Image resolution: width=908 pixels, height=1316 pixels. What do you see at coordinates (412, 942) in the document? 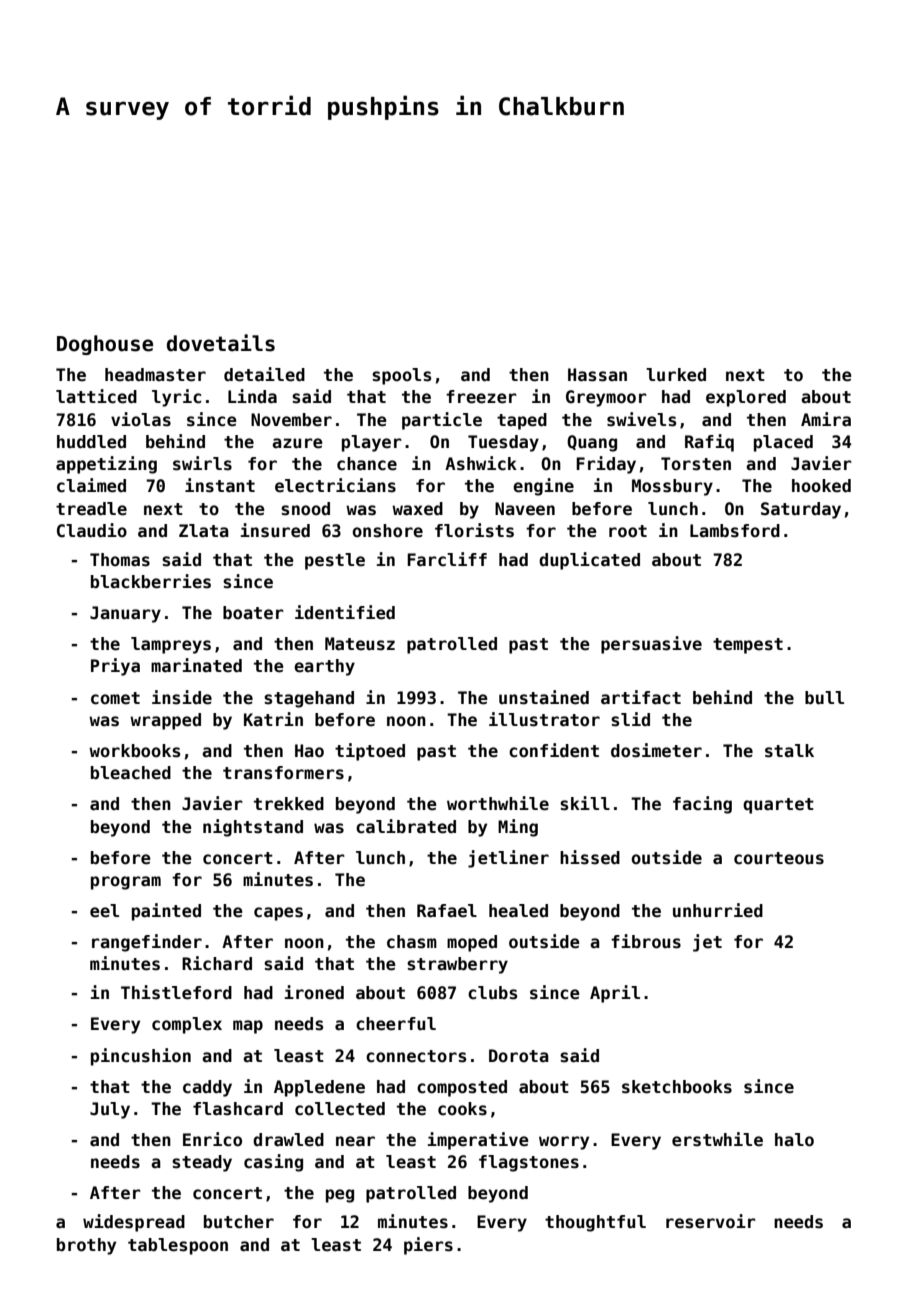
I see `chasm` at bounding box center [412, 942].
